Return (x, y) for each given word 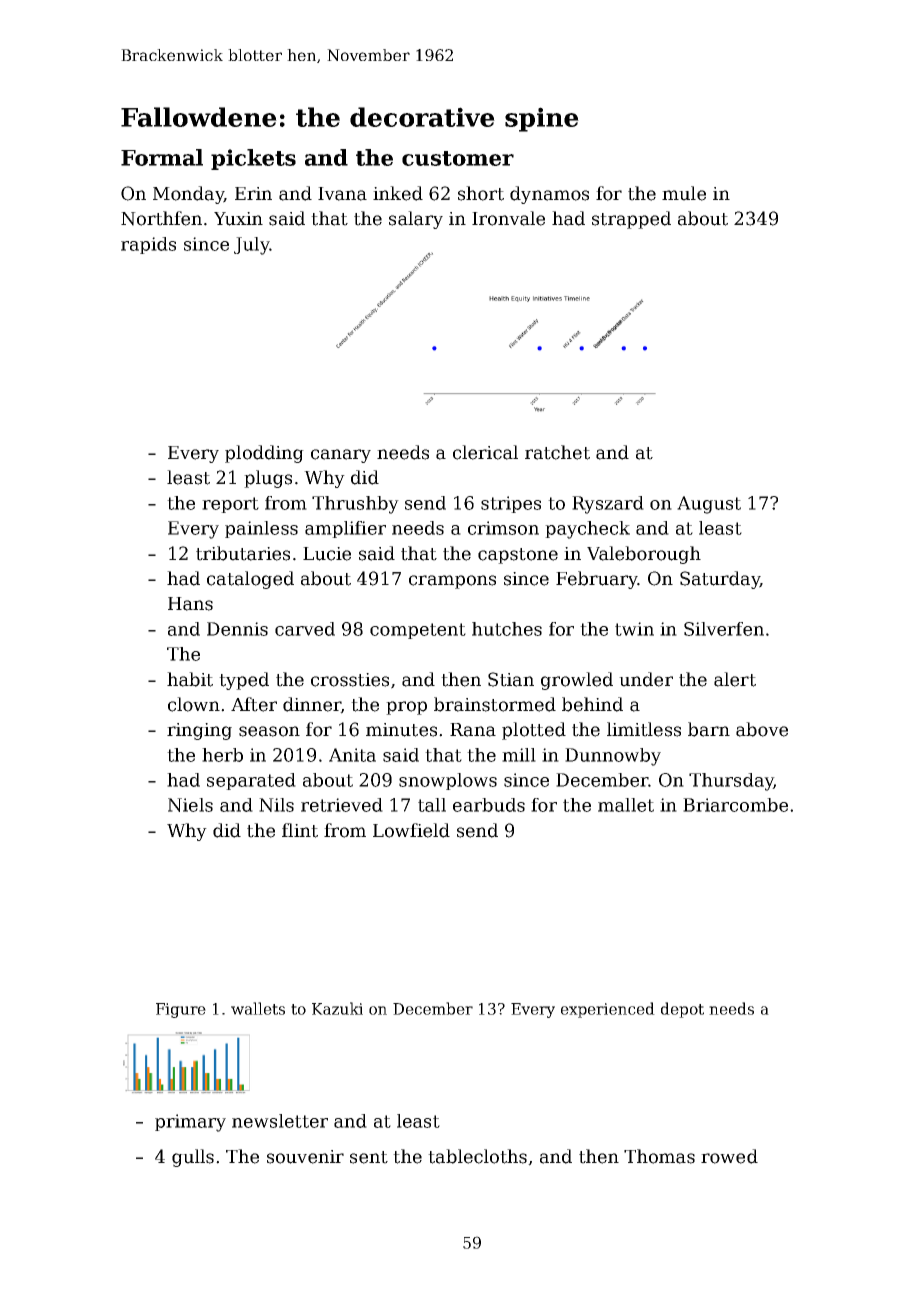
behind (592, 704)
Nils (276, 805)
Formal (162, 157)
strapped (631, 220)
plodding (264, 454)
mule (684, 193)
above (762, 729)
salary (416, 220)
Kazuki (337, 1008)
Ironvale (508, 218)
